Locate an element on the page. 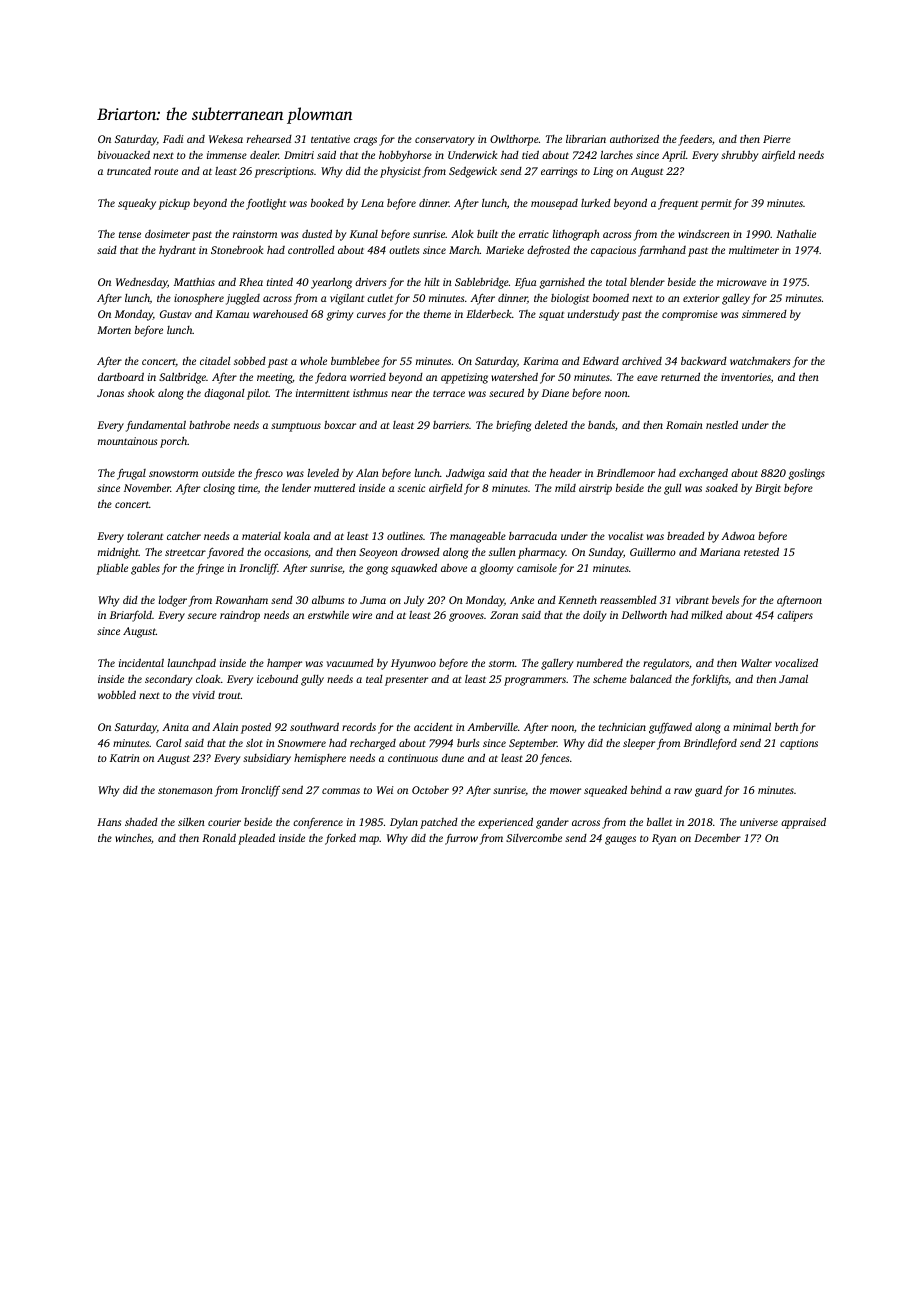 This image has height=1308, width=924. Rowanham is located at coordinates (241, 600).
